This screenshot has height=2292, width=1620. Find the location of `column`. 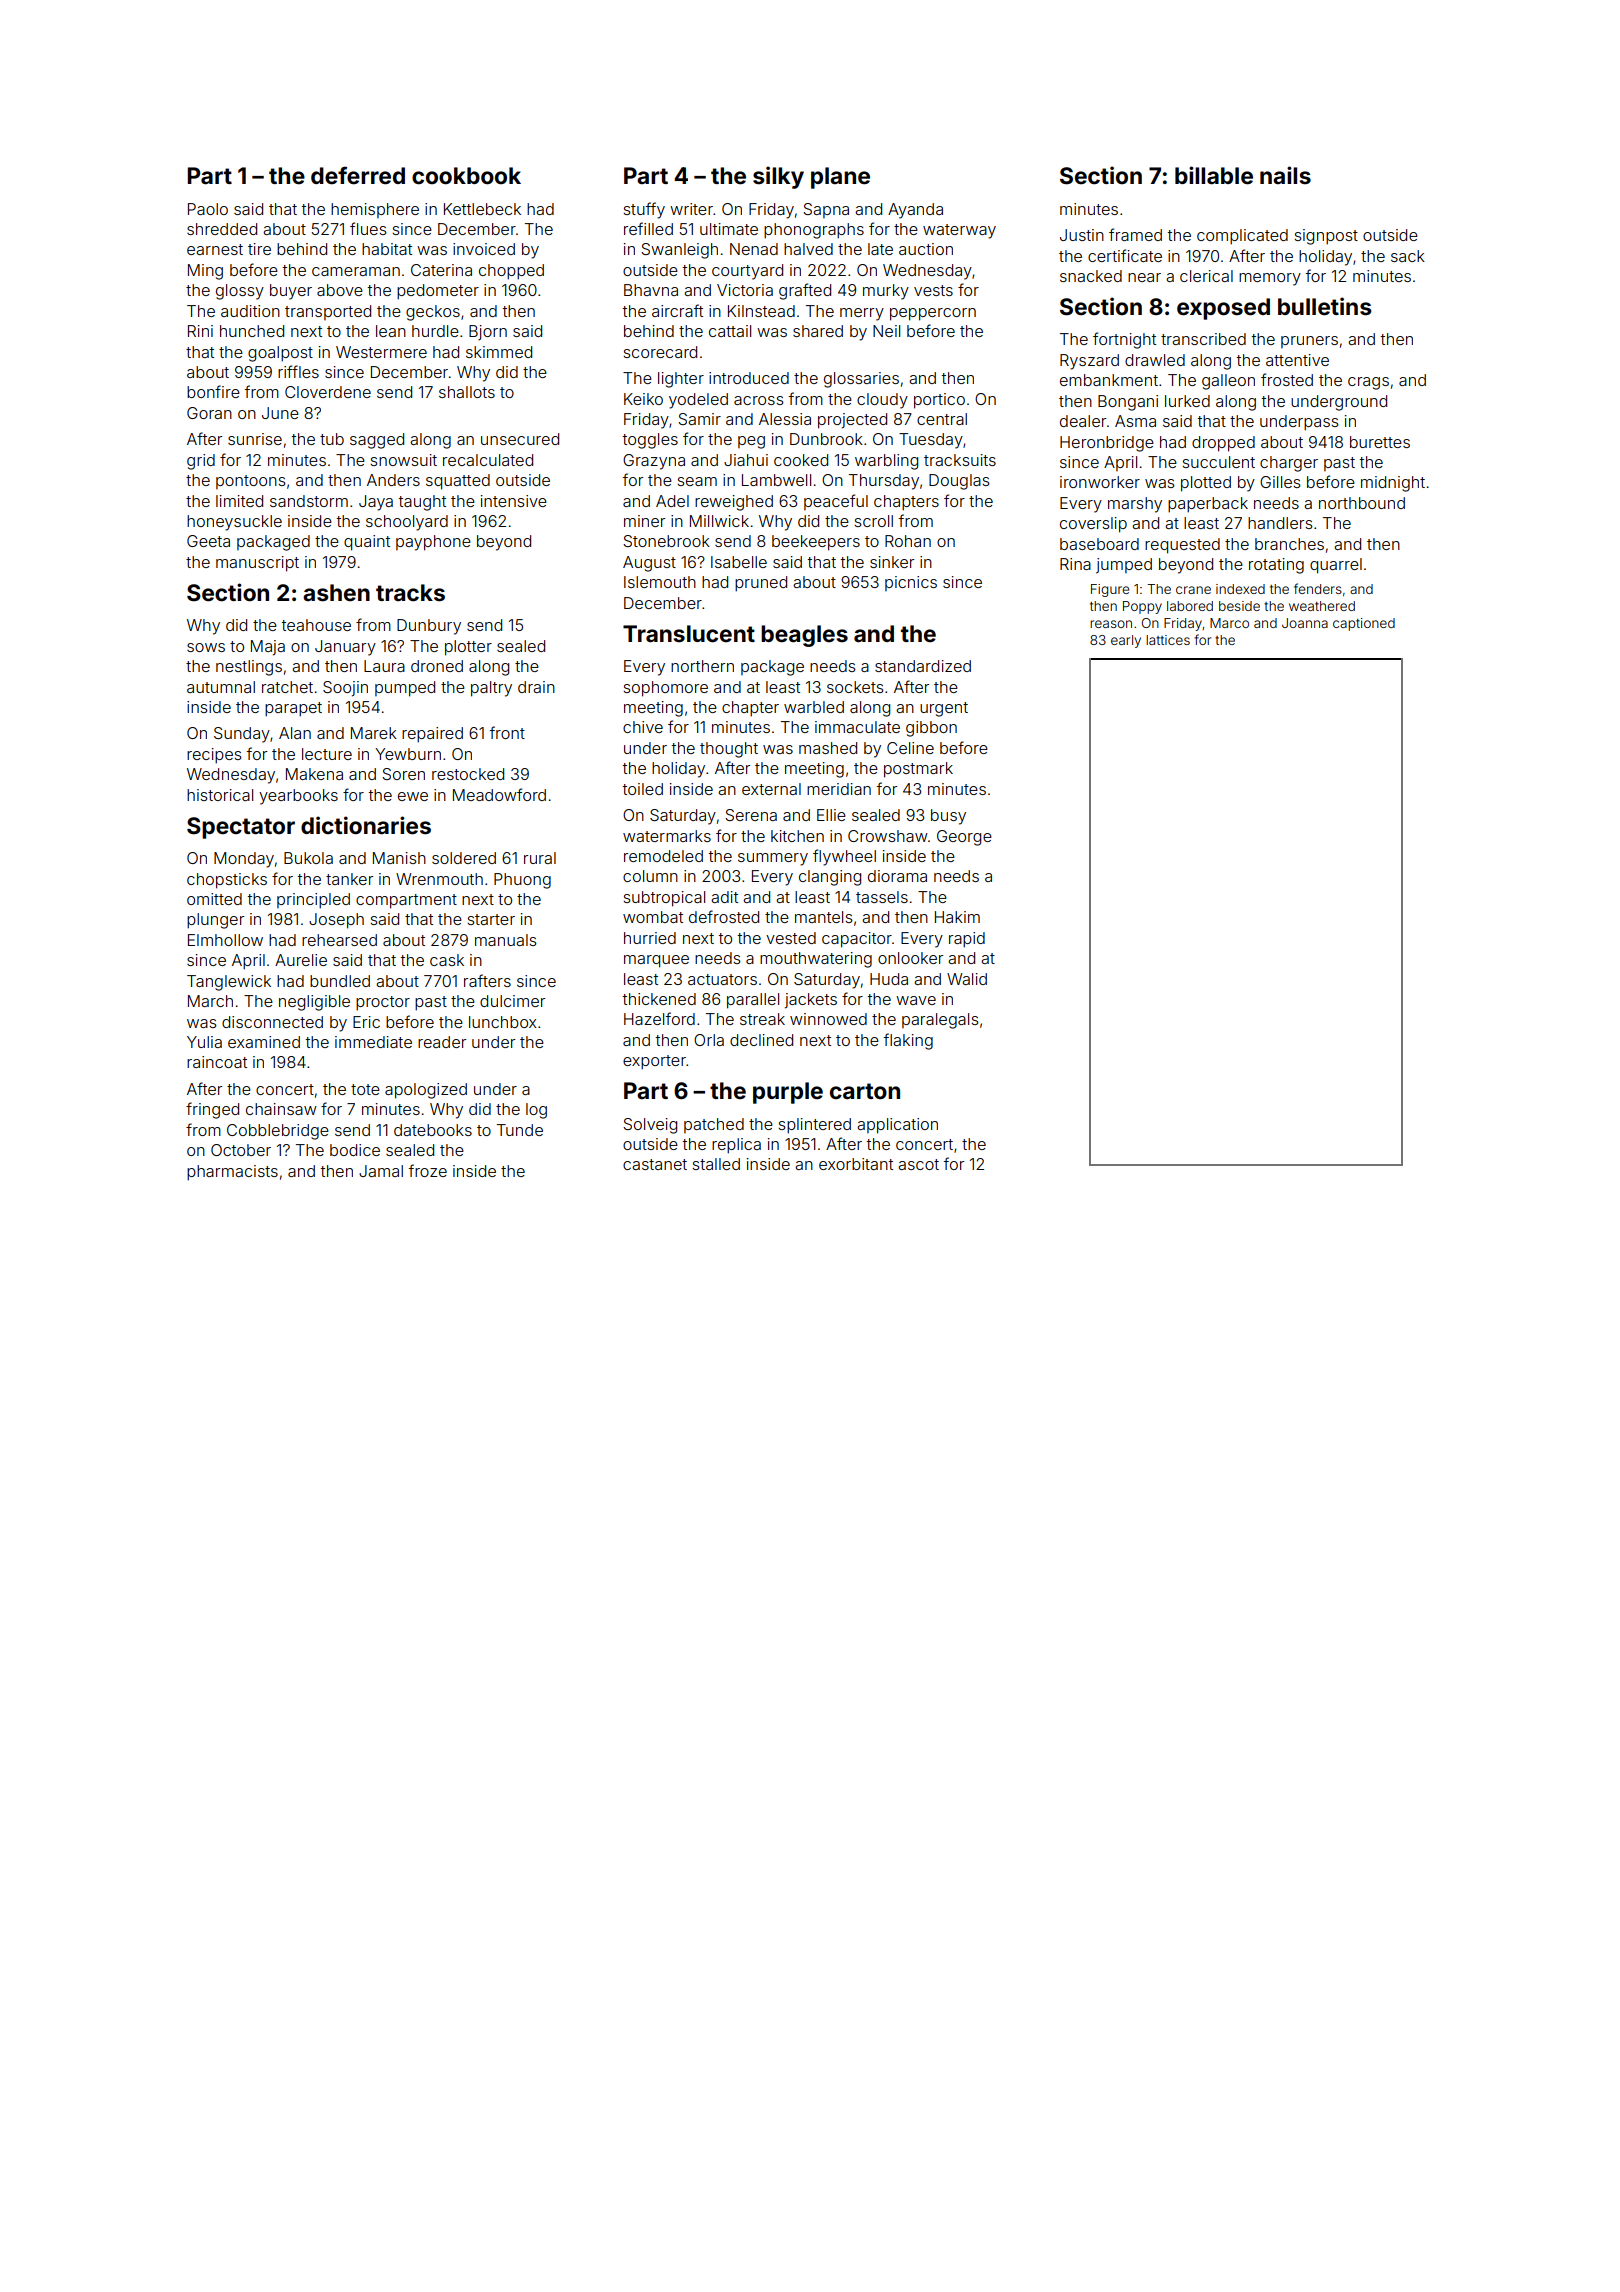

column is located at coordinates (650, 876).
